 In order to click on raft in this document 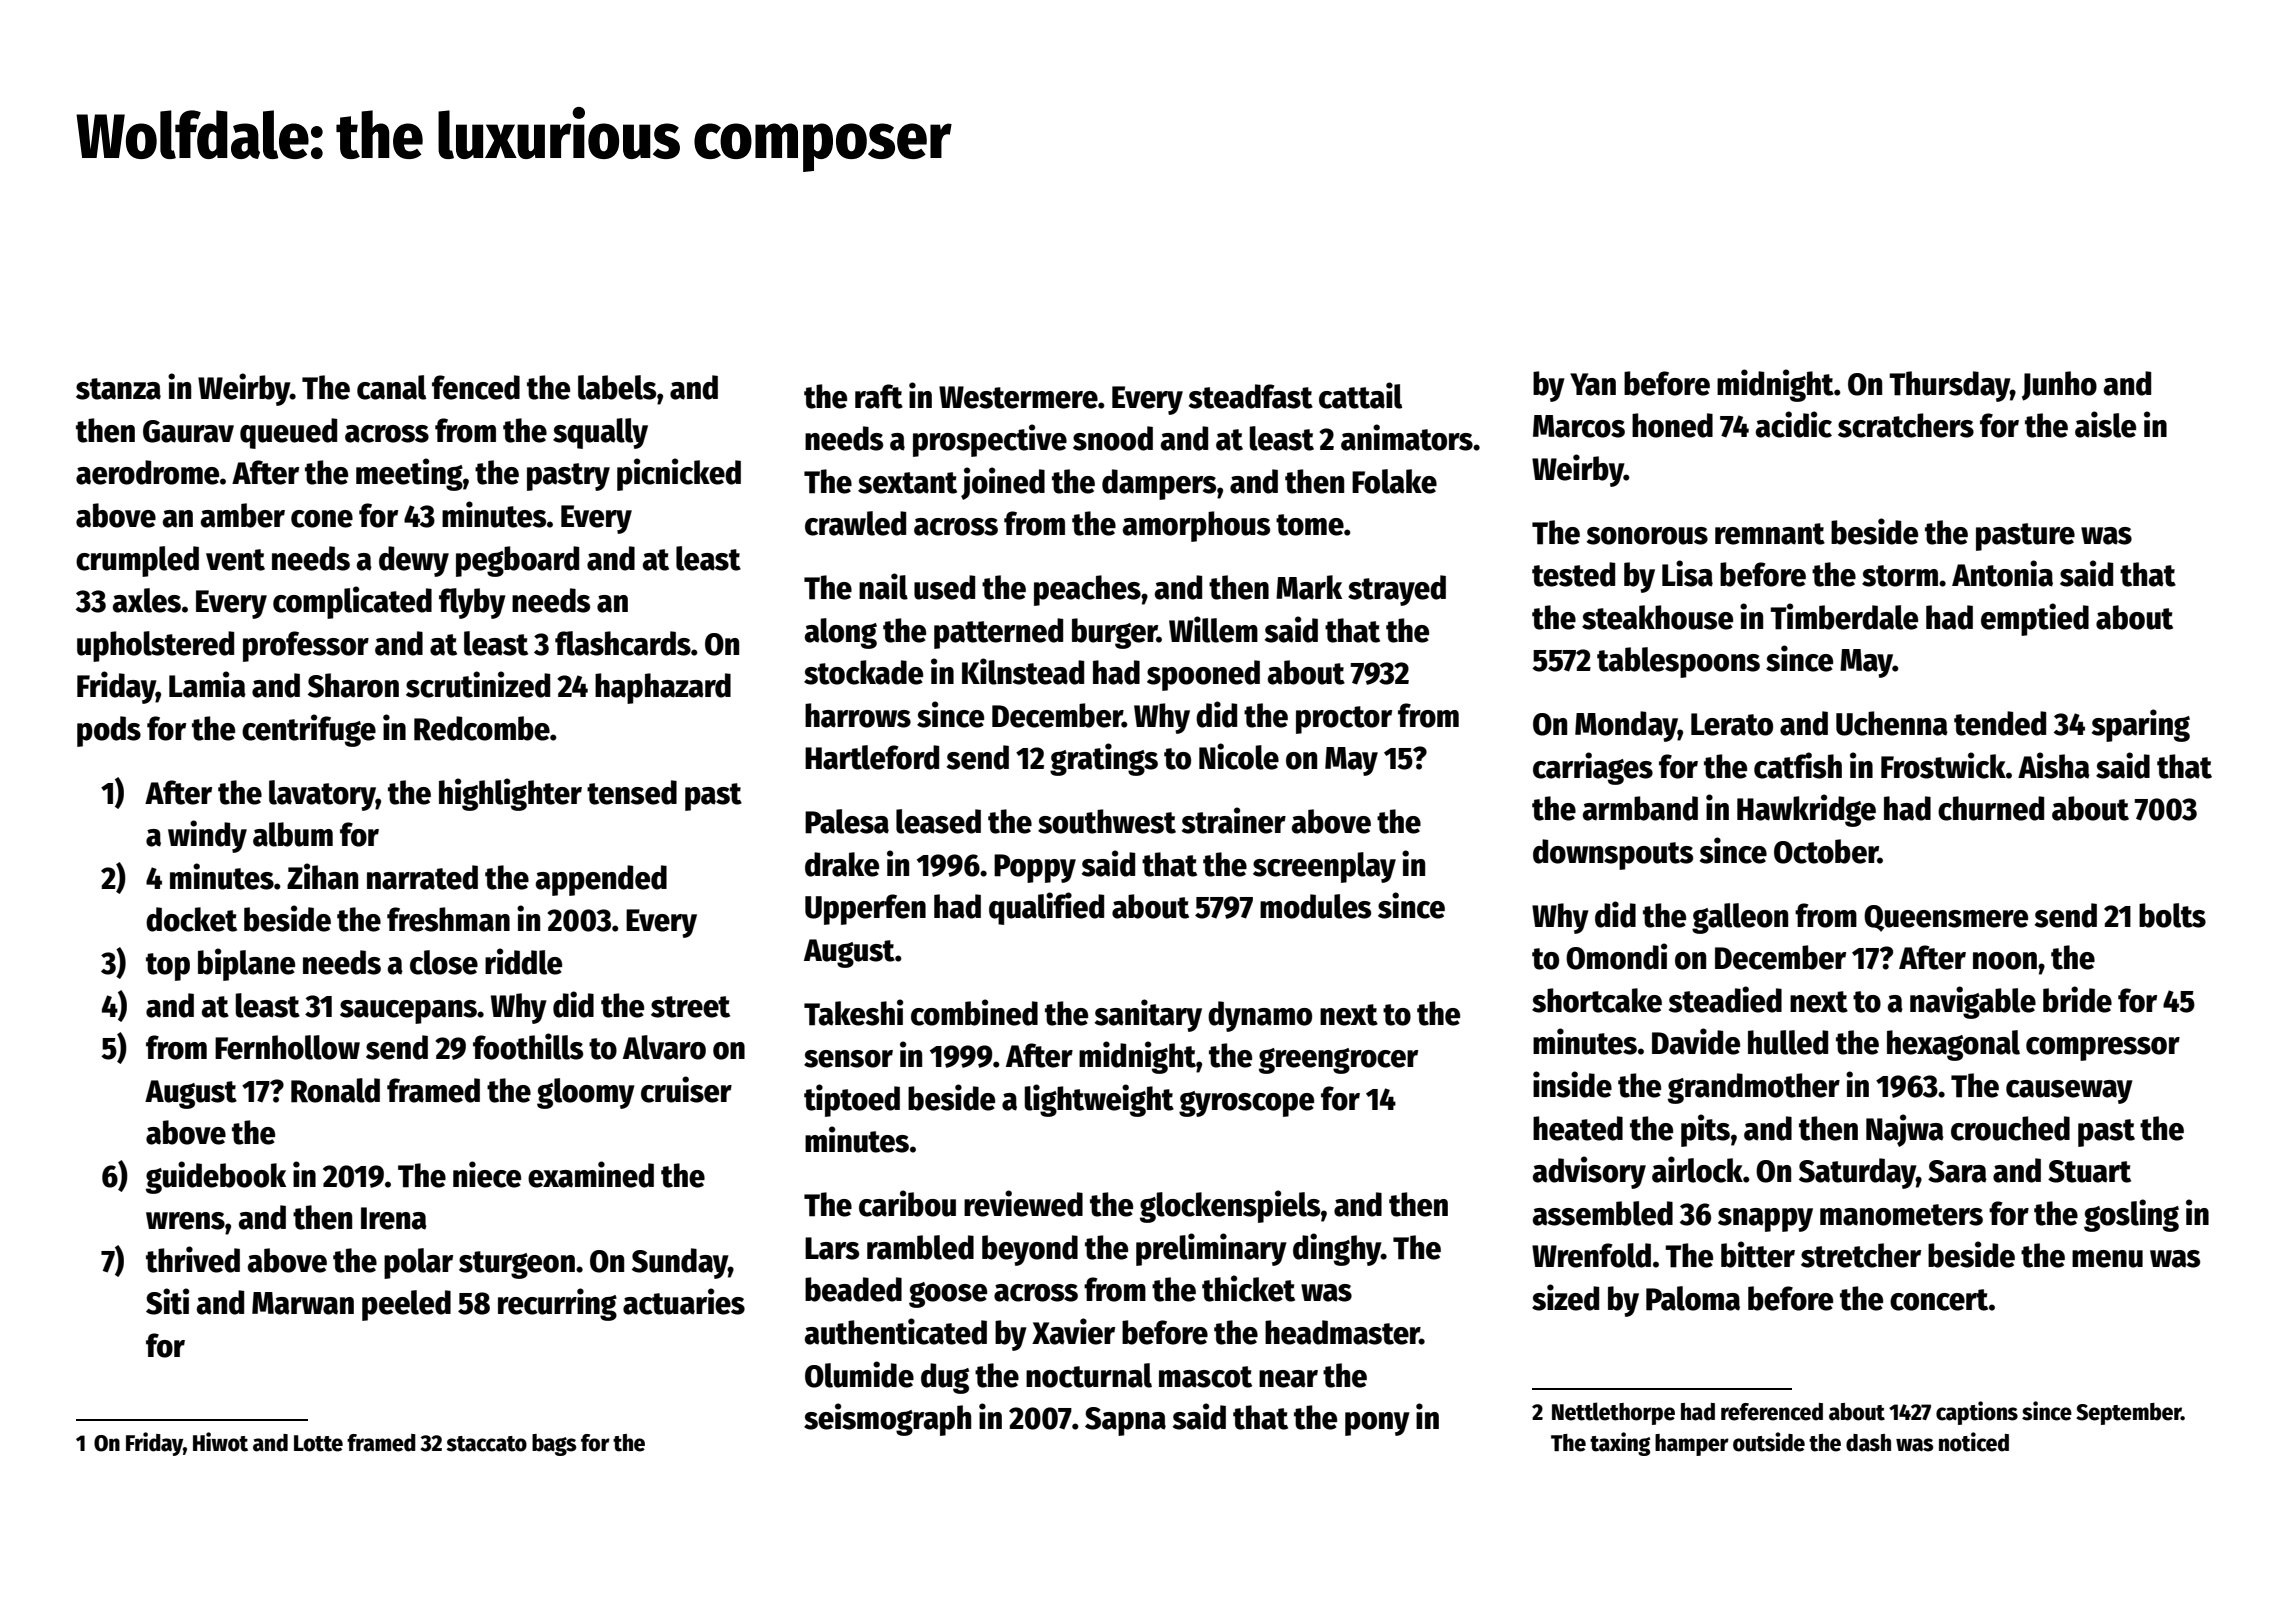, I will do `click(879, 396)`.
